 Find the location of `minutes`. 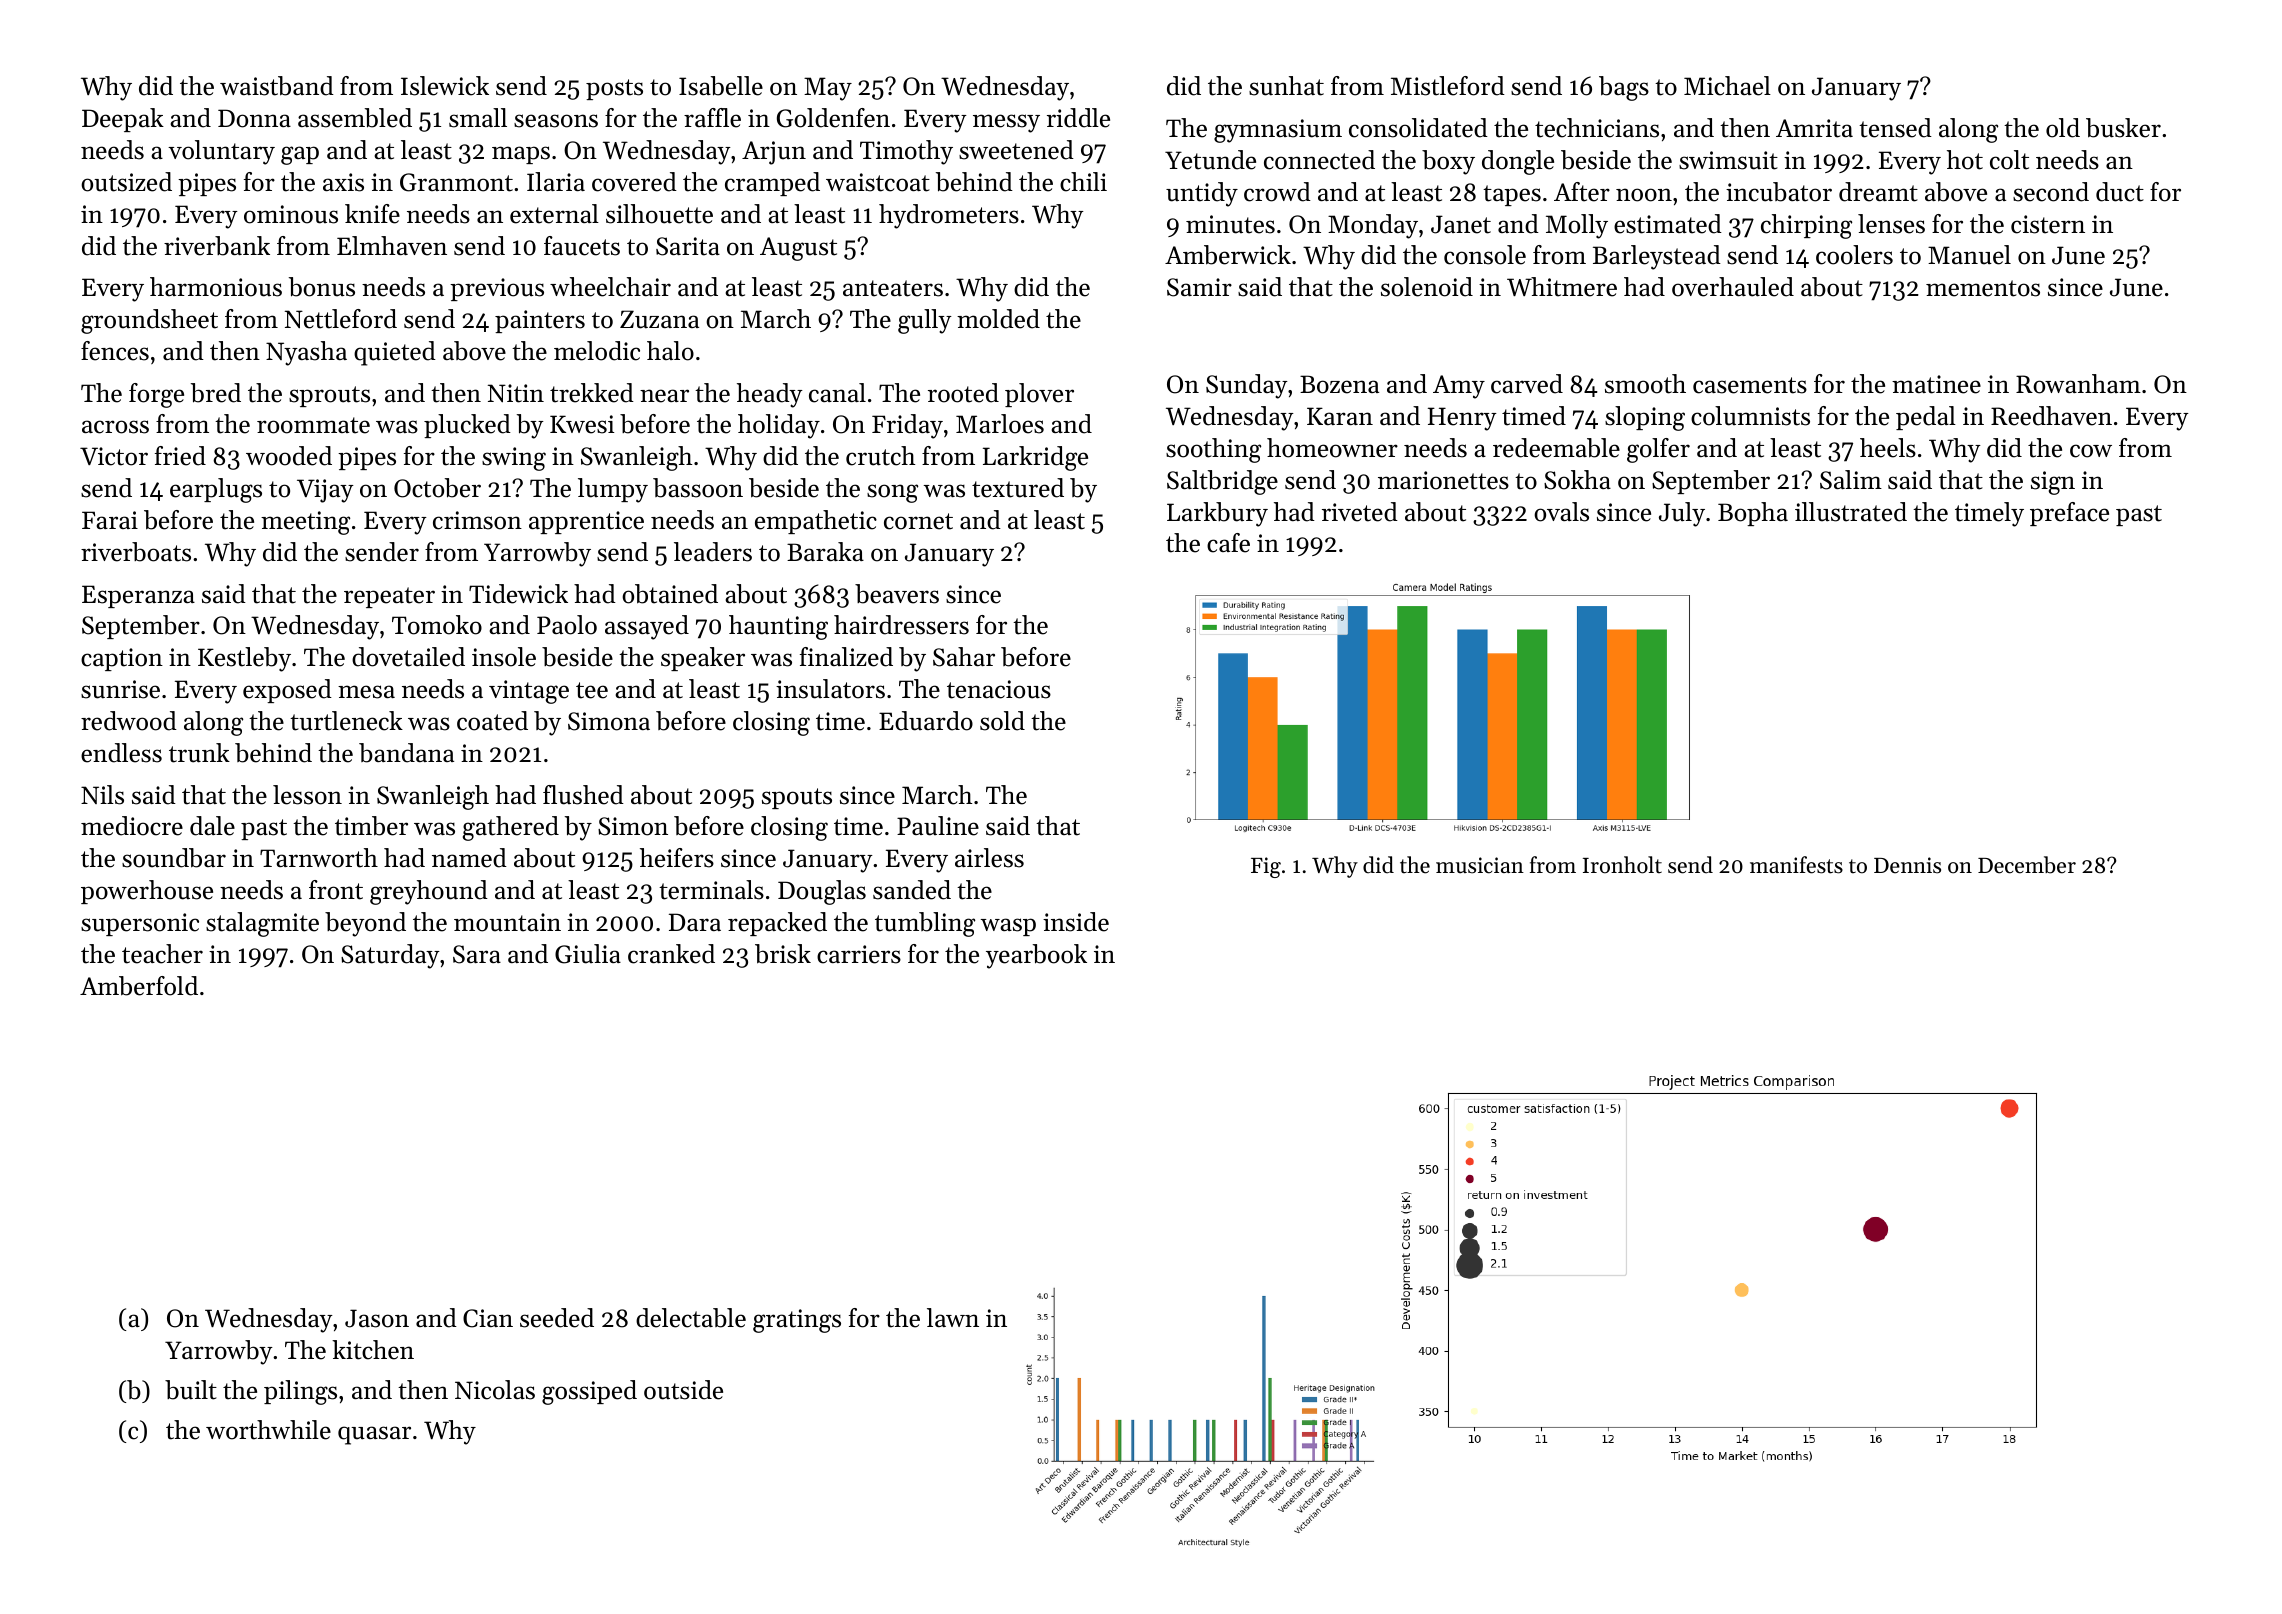

minutes is located at coordinates (1230, 224).
